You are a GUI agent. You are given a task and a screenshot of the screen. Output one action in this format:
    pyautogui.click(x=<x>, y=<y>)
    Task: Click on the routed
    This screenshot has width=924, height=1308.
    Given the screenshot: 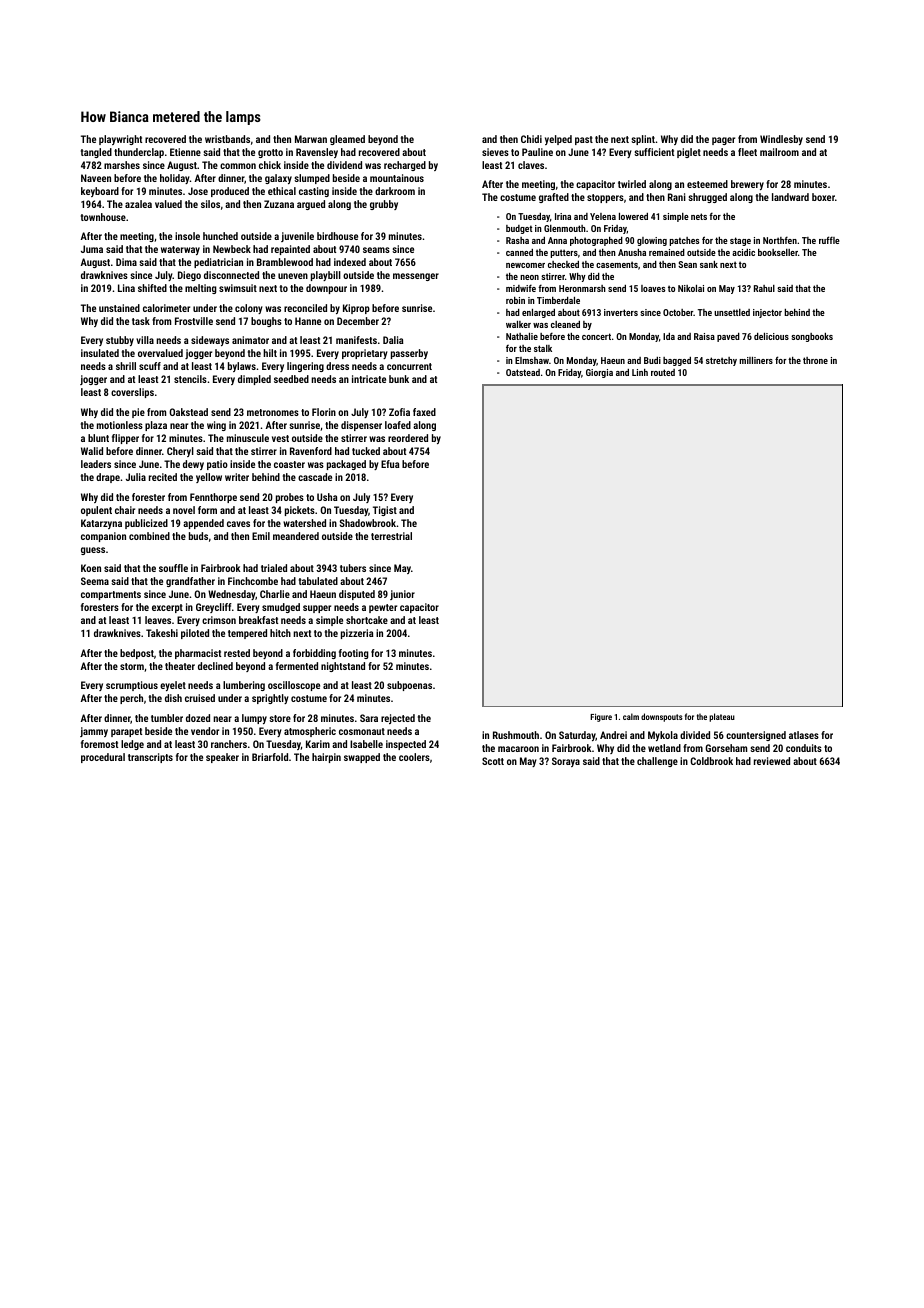 What is the action you would take?
    pyautogui.click(x=663, y=372)
